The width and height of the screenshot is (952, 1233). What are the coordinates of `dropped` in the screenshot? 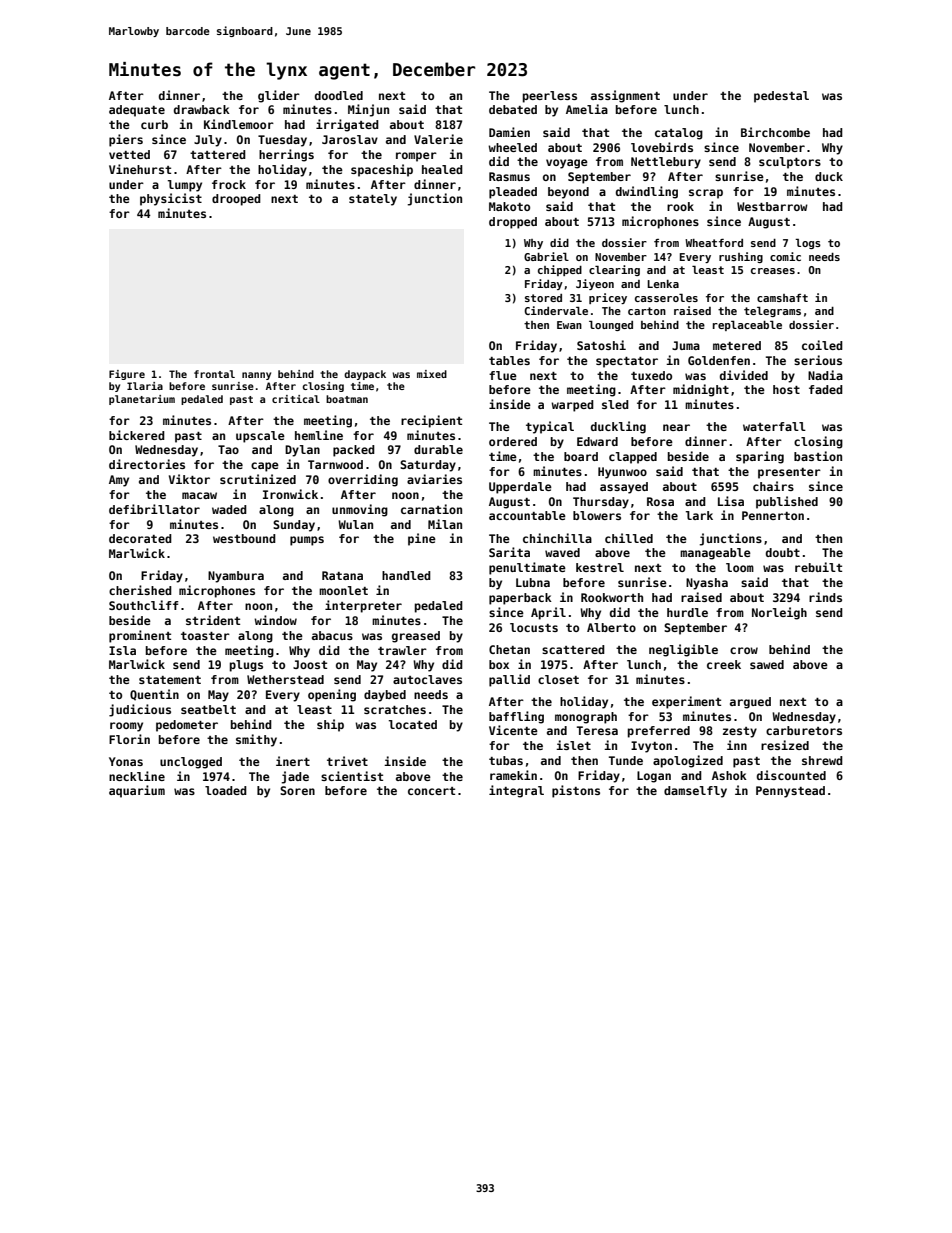 It's located at (513, 223).
